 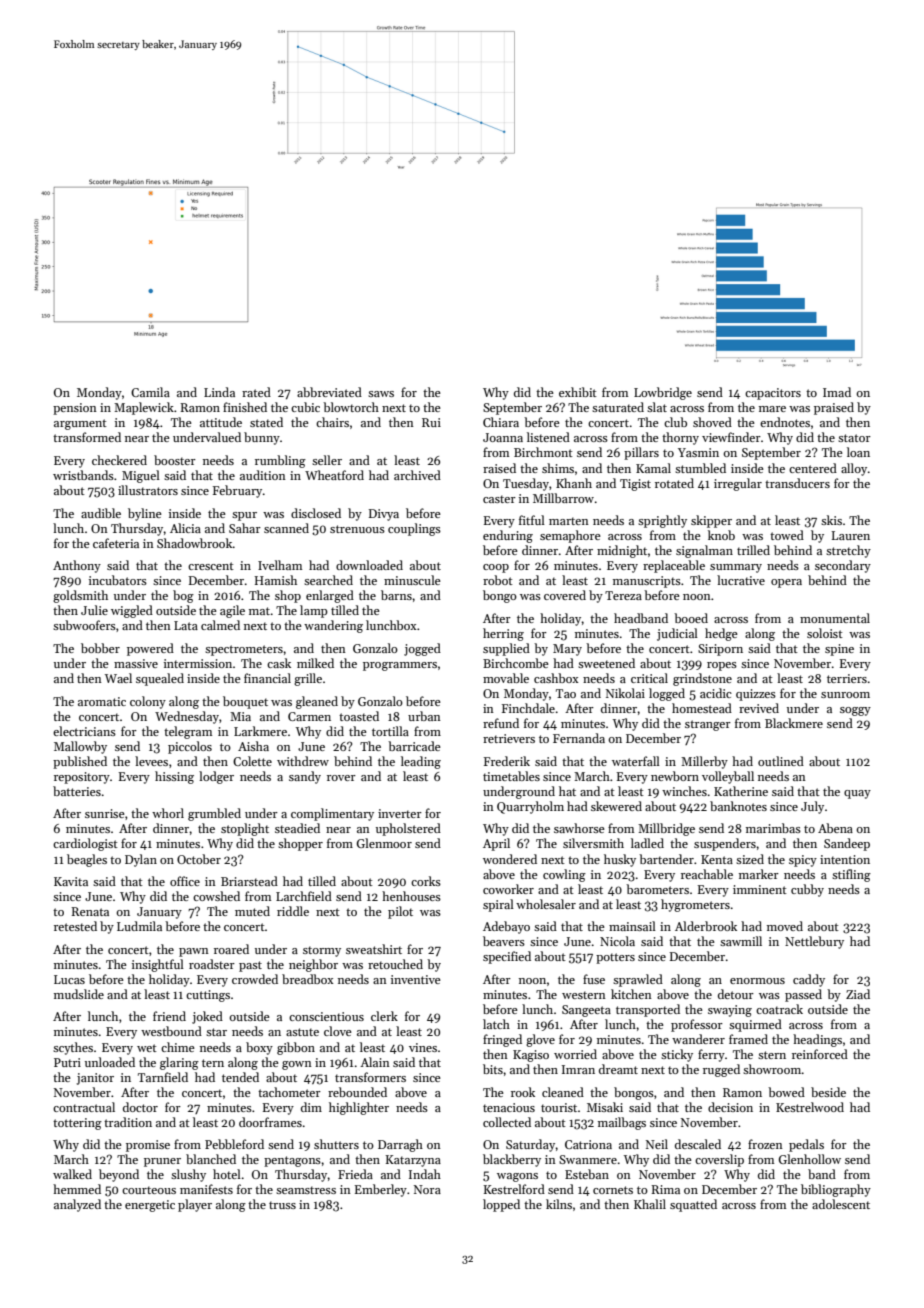 I want to click on urban, so click(x=424, y=716).
